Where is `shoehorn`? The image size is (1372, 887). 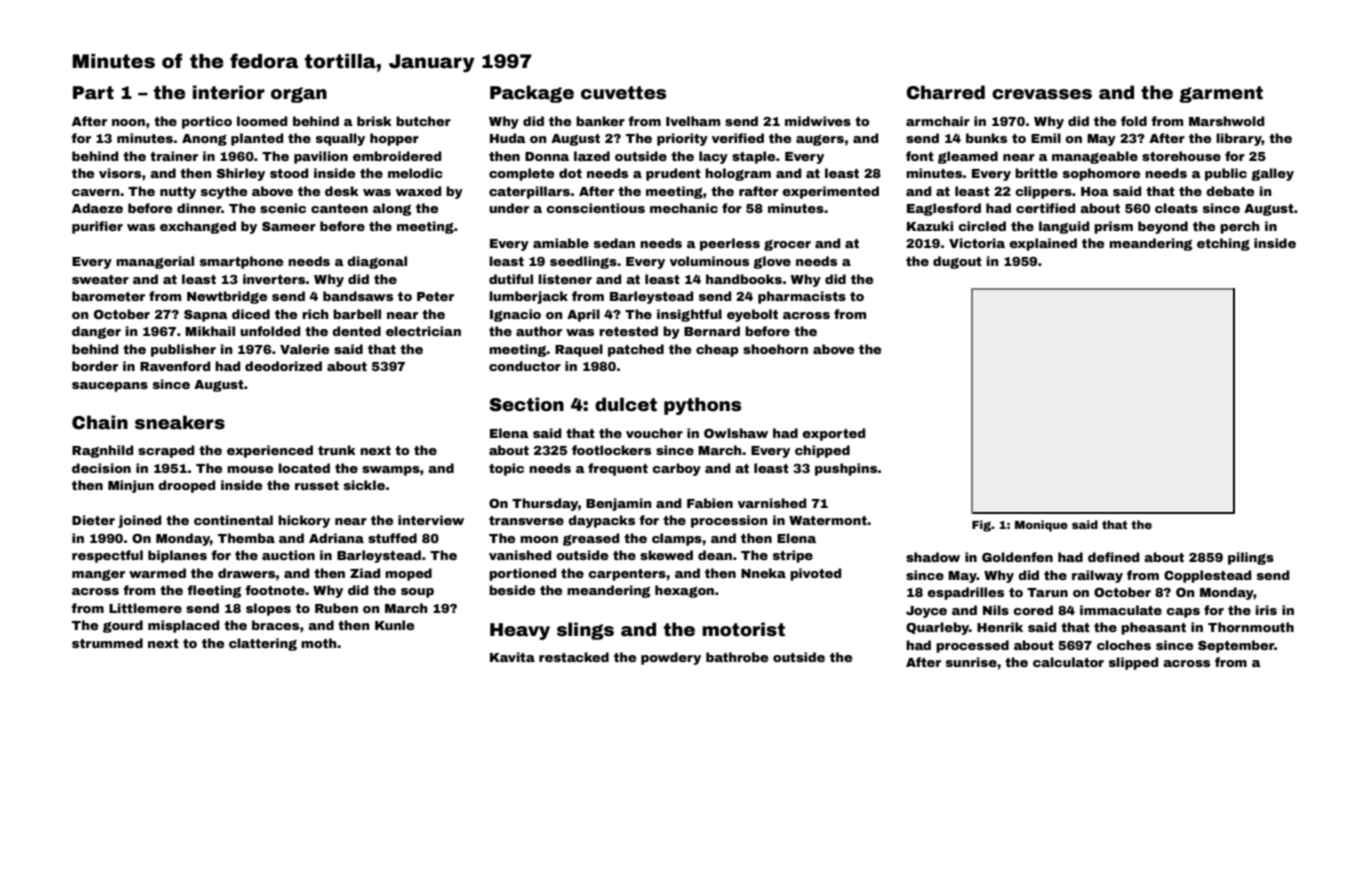
shoehorn is located at coordinates (775, 349).
